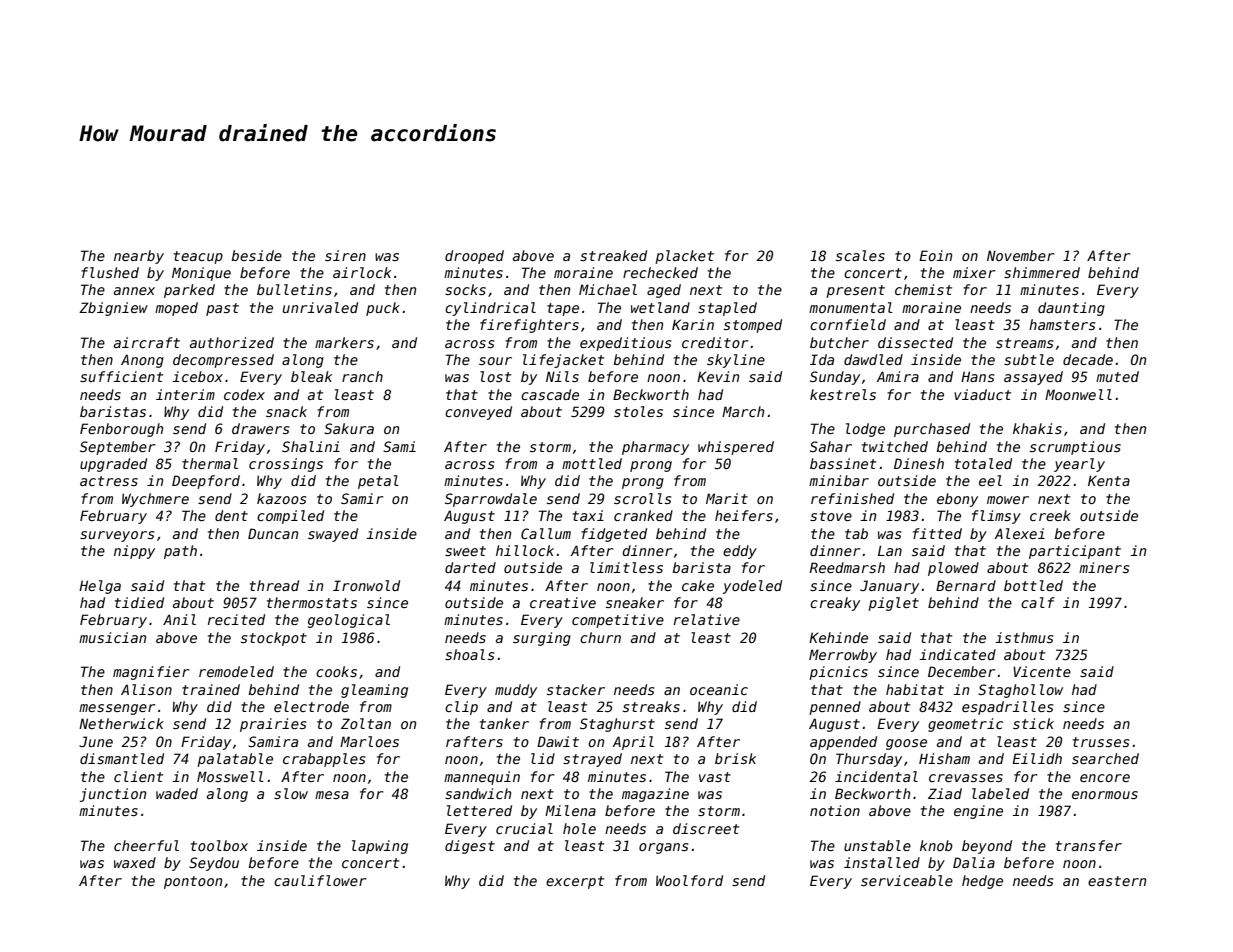 The image size is (1233, 952). What do you see at coordinates (935, 255) in the screenshot?
I see `Eoin` at bounding box center [935, 255].
